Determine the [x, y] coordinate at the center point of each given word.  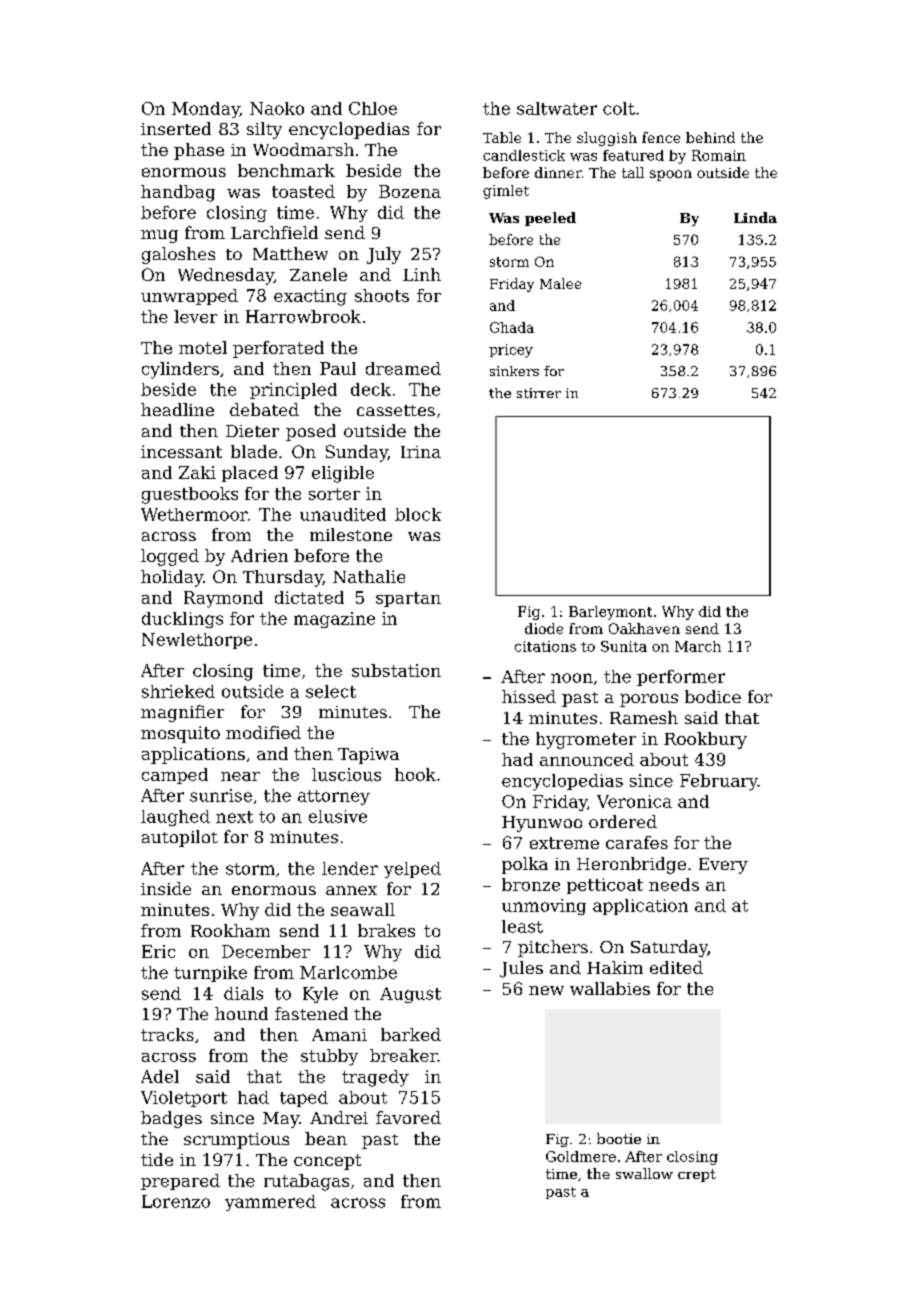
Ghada [512, 327]
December [266, 951]
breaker [404, 1055]
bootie [619, 1138]
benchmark [286, 170]
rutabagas [306, 1182]
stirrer [539, 393]
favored [408, 1117]
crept [697, 1175]
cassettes [396, 410]
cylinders [180, 370]
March [698, 646]
